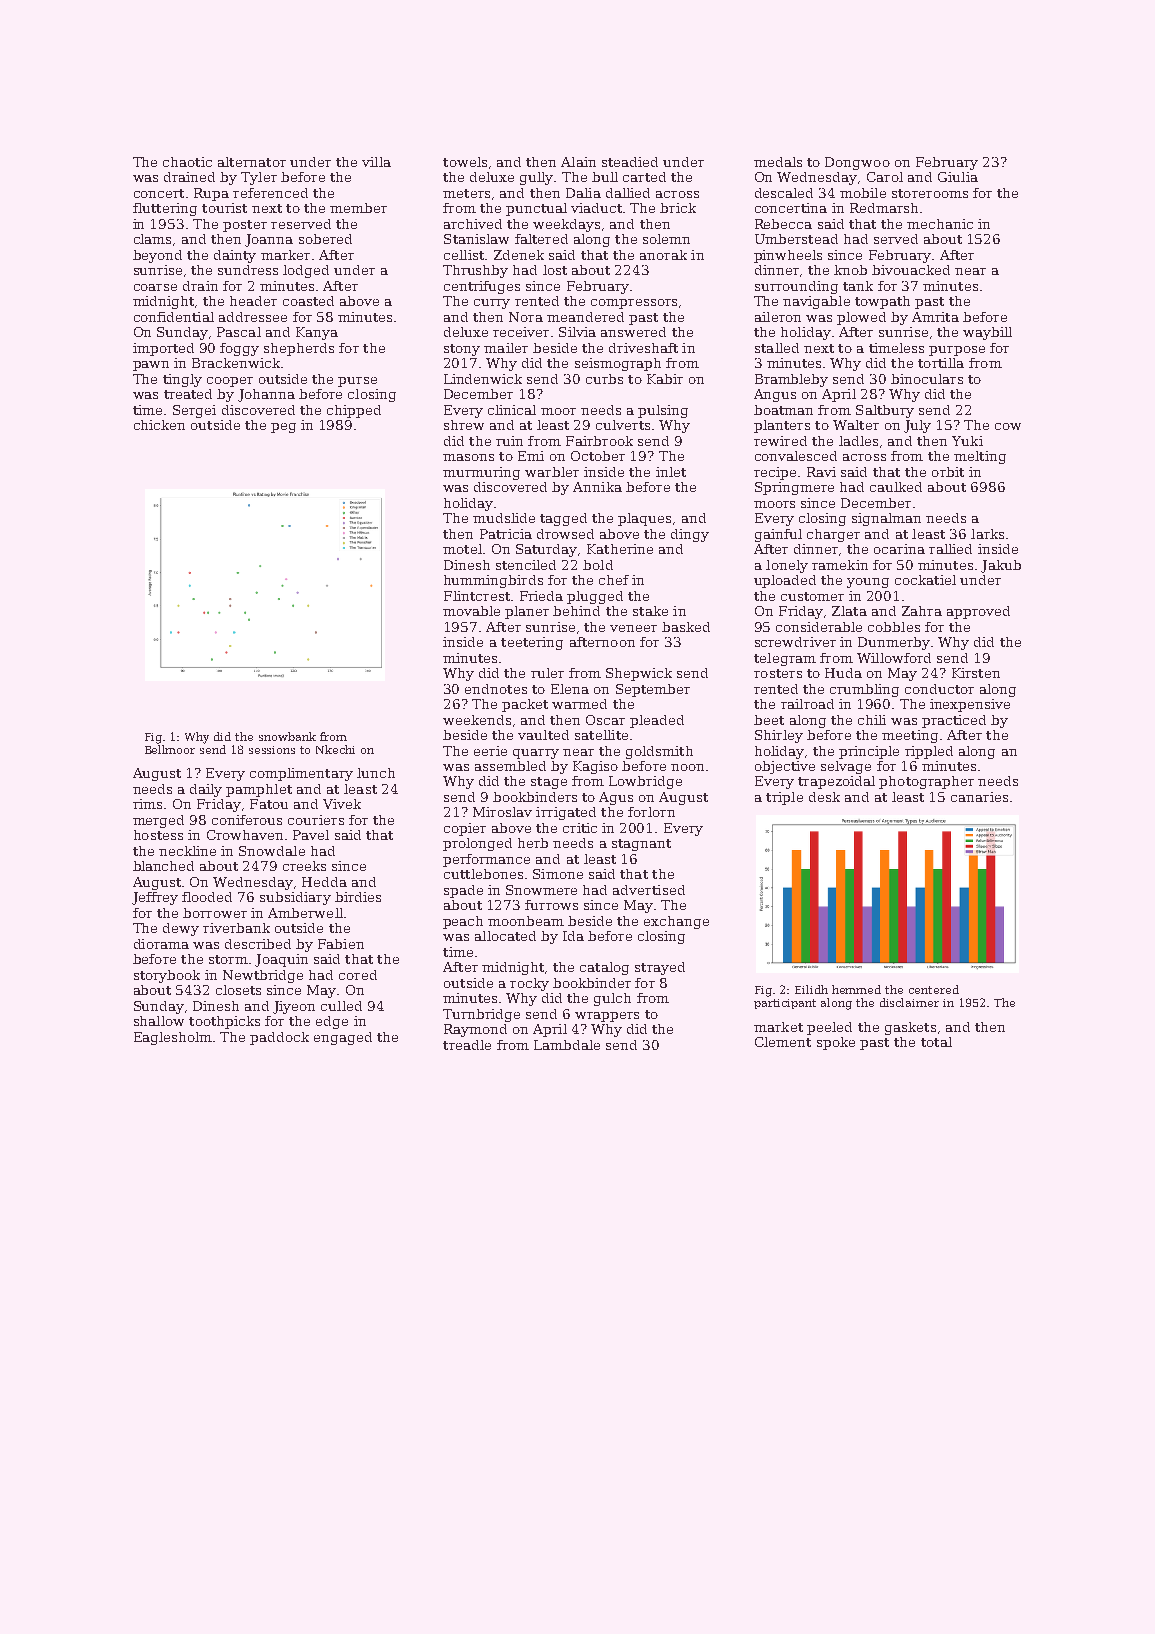 The image size is (1155, 1634). Describe the element at coordinates (796, 239) in the screenshot. I see `Umberstead` at that location.
